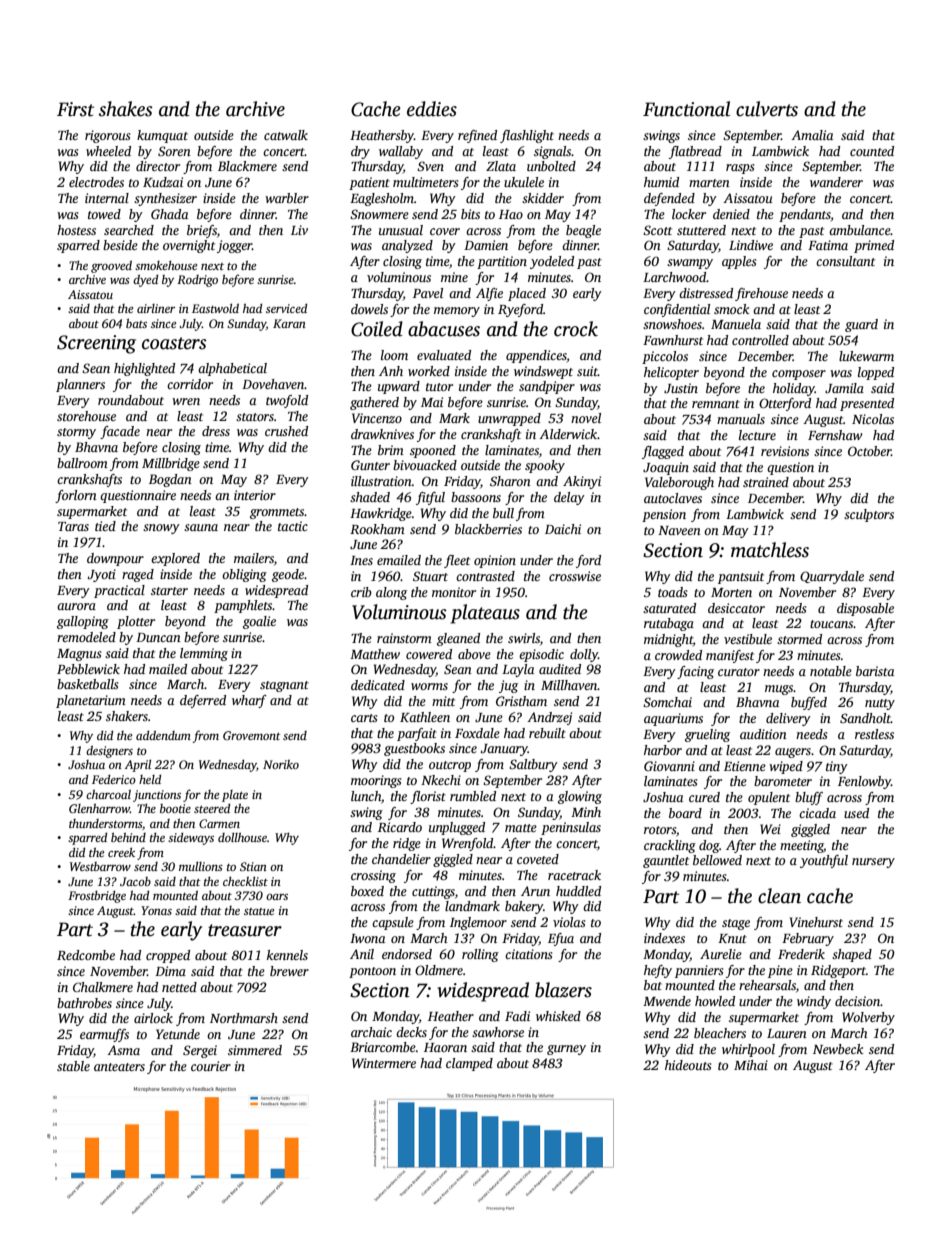 This document has height=1233, width=952. What do you see at coordinates (844, 388) in the document?
I see `Jamila` at bounding box center [844, 388].
